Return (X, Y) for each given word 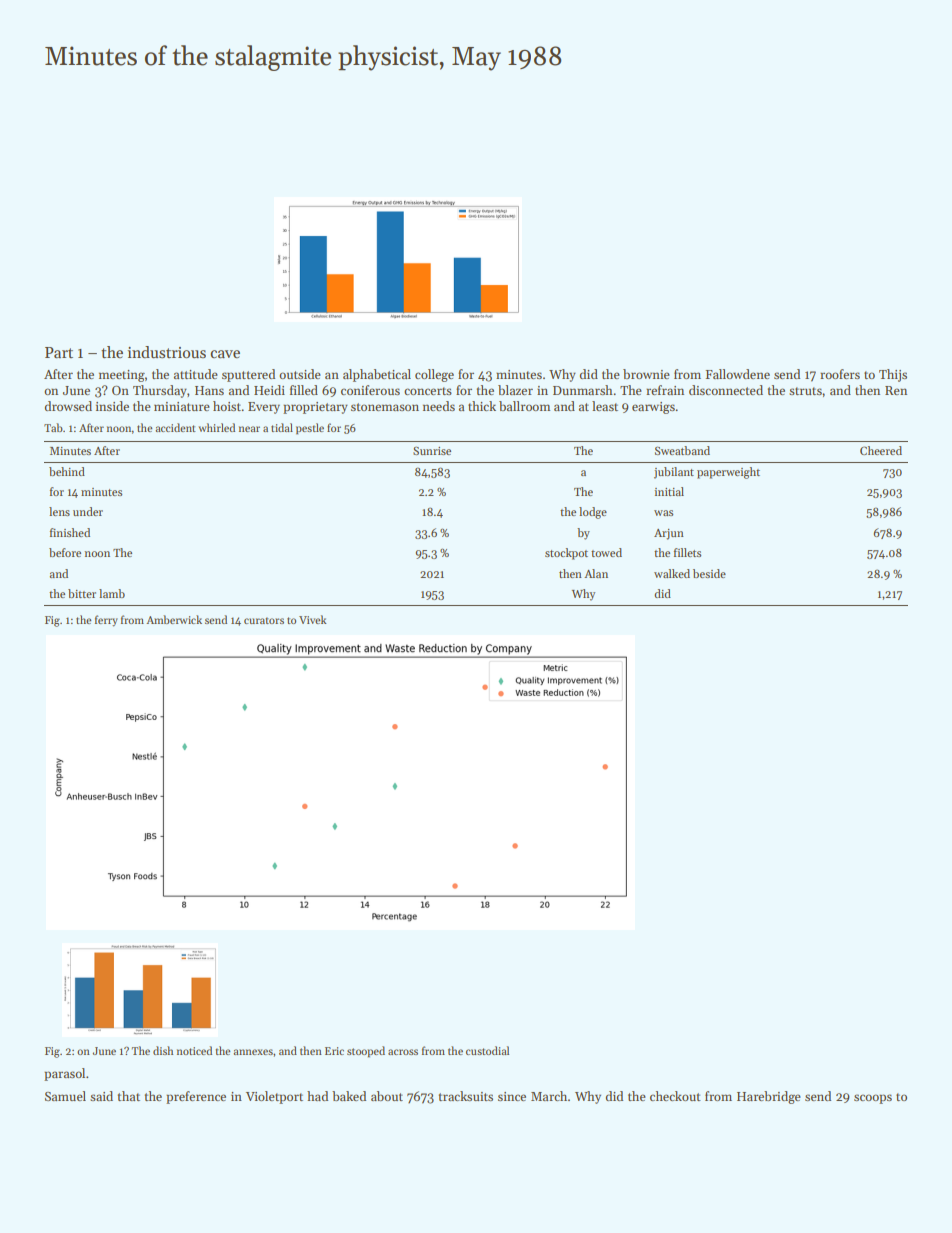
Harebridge (769, 1097)
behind (67, 471)
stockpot (566, 554)
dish (163, 1050)
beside (709, 573)
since (512, 1096)
